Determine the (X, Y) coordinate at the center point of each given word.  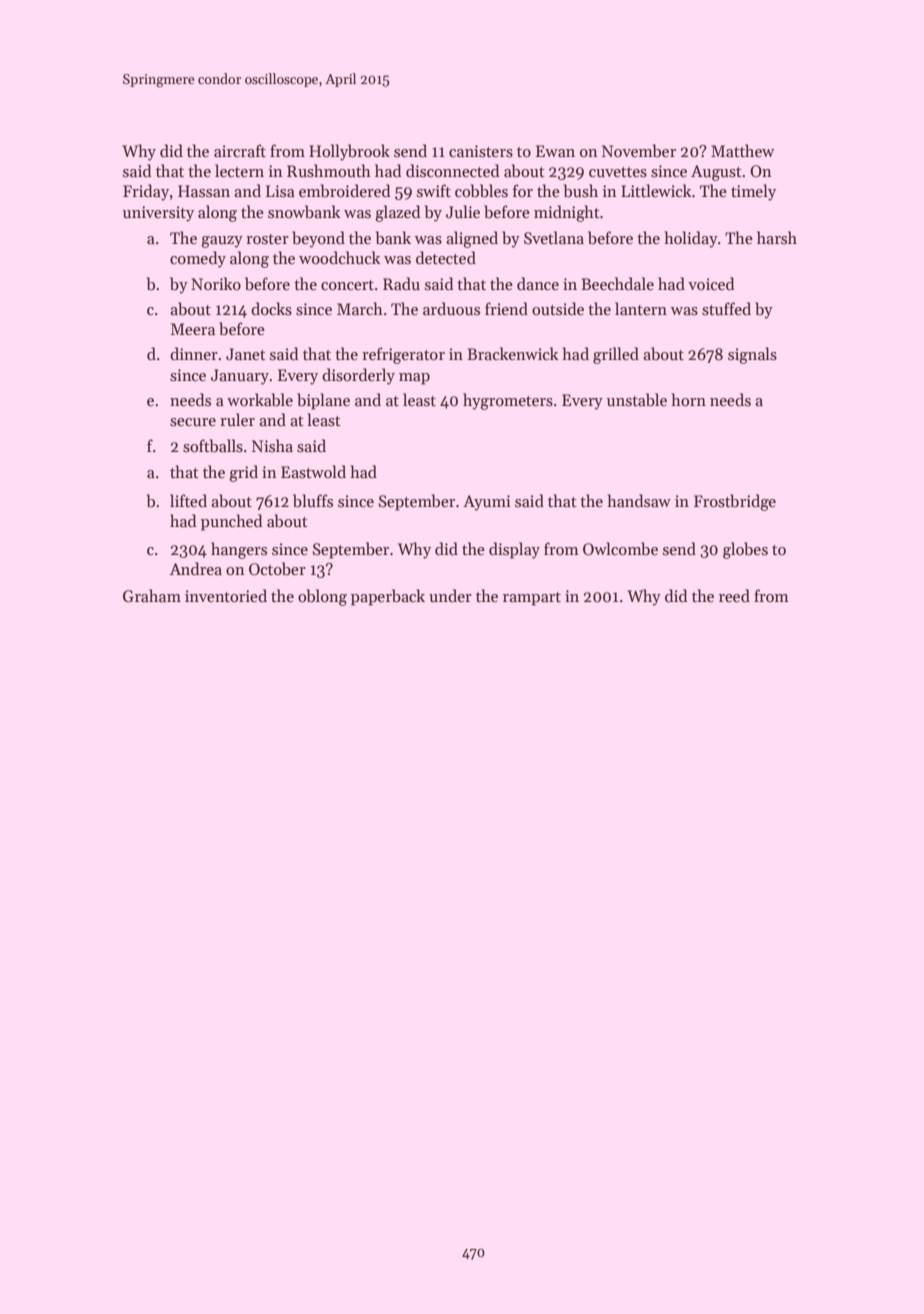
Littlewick (656, 190)
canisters (481, 151)
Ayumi (487, 503)
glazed (397, 213)
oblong (322, 597)
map (414, 379)
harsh (777, 237)
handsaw (639, 500)
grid (243, 473)
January (240, 377)
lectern (239, 171)
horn (689, 399)
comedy (198, 259)
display (514, 550)
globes (745, 550)
